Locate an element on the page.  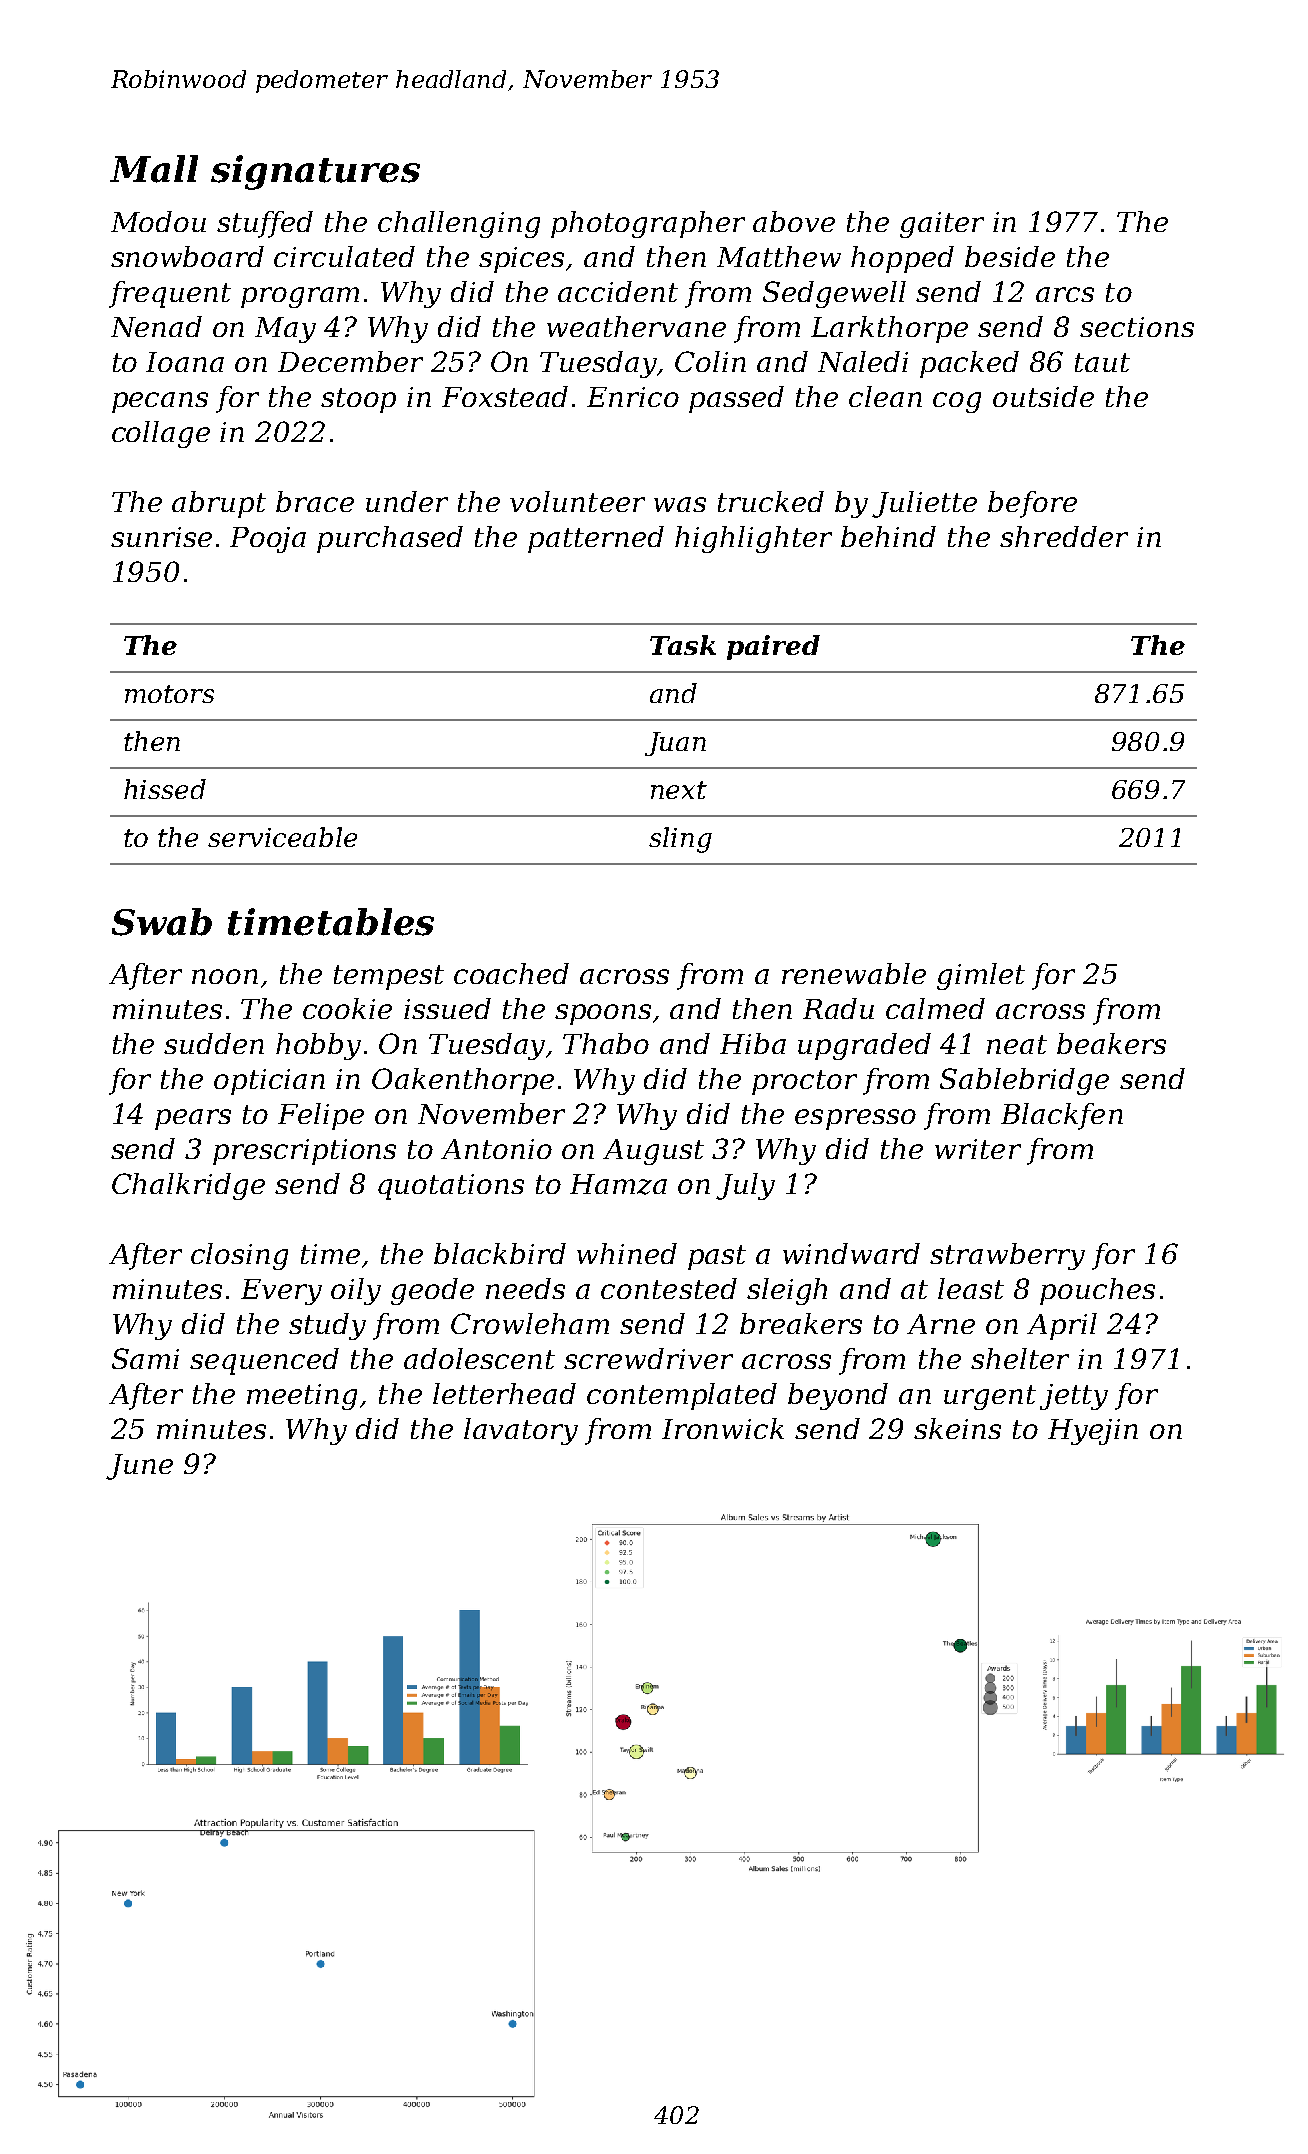
pouches is located at coordinates (1097, 1291).
